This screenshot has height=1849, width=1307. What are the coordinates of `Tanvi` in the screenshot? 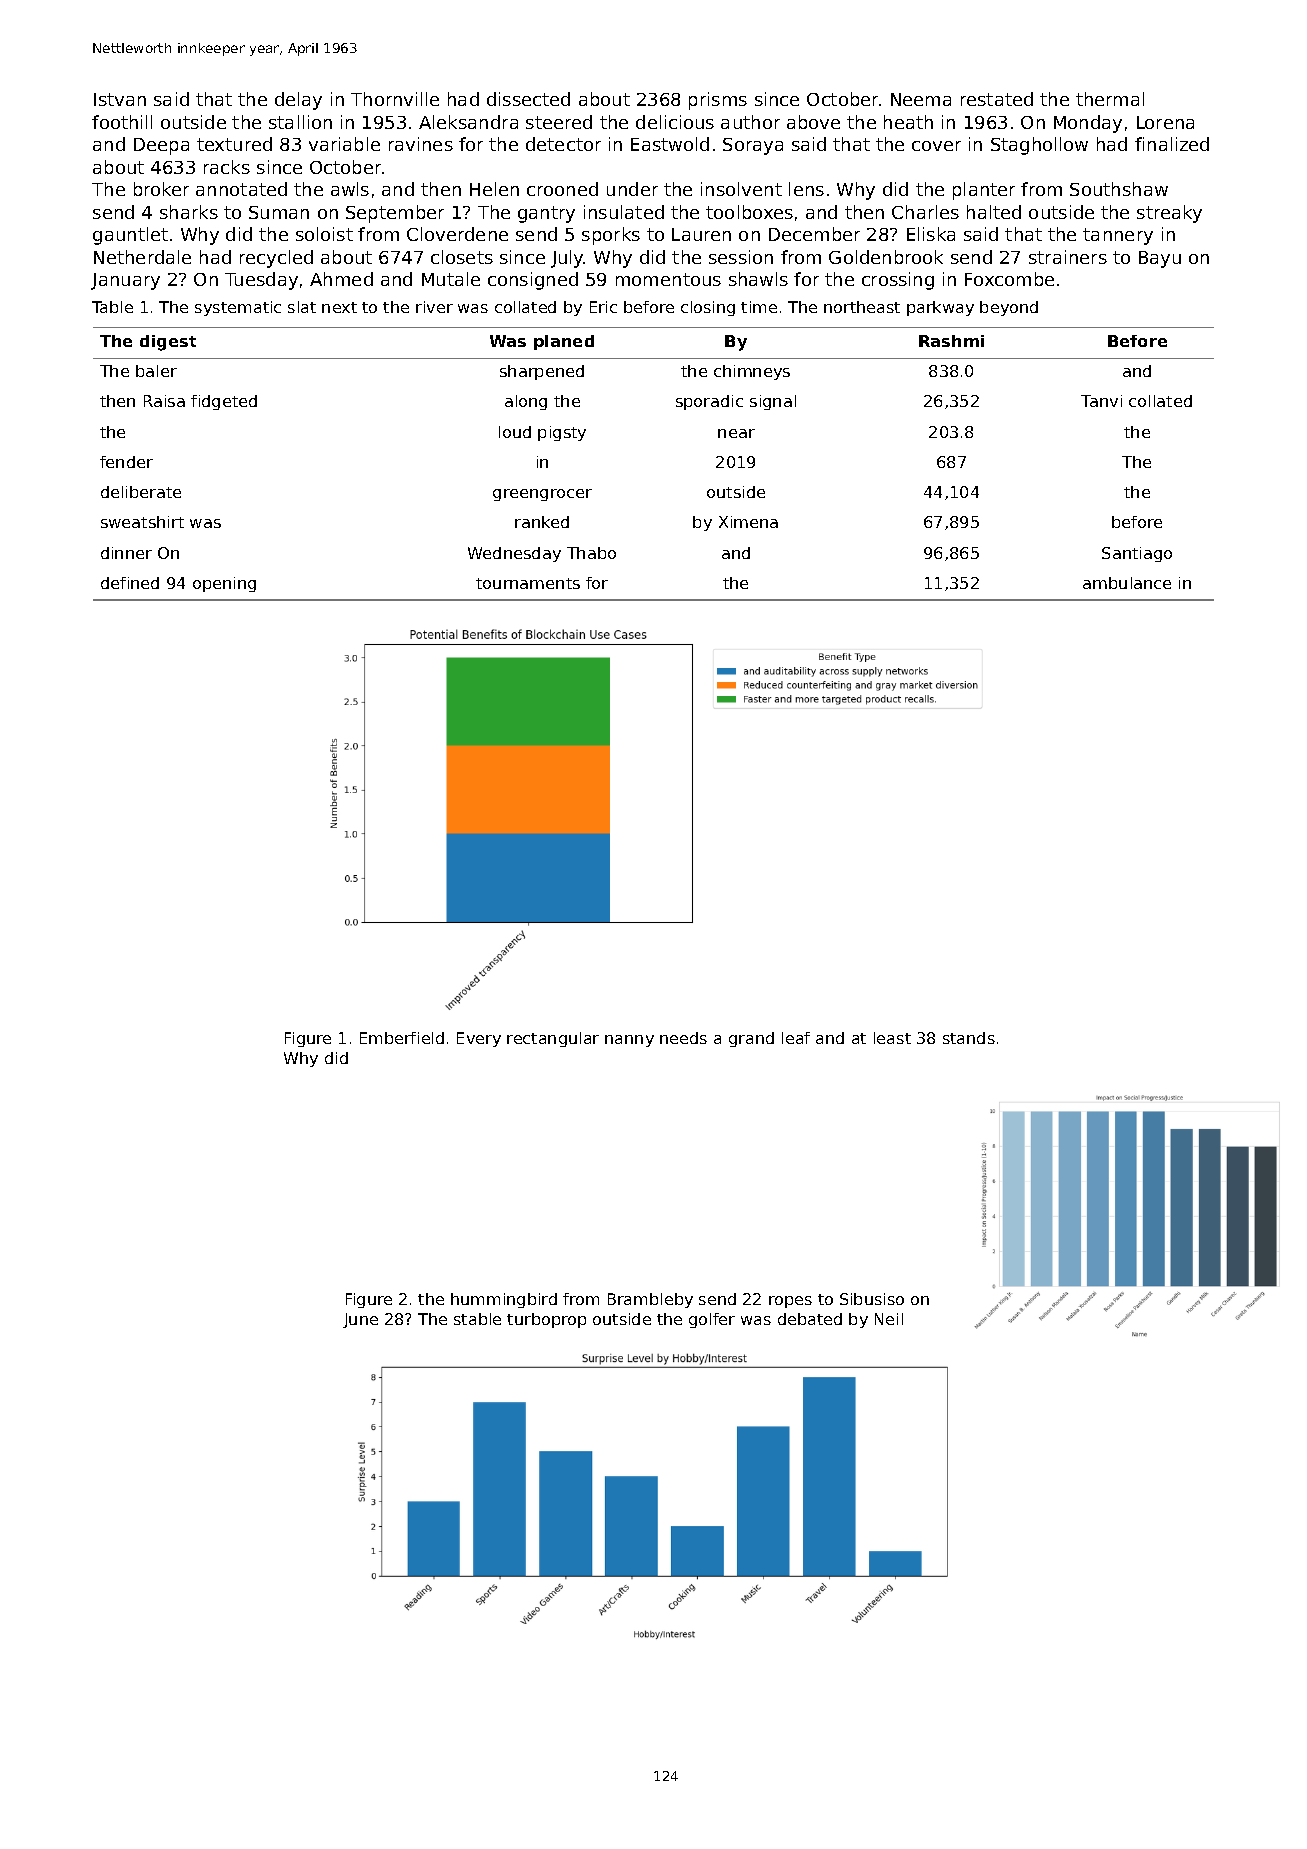 It's located at (1101, 401).
